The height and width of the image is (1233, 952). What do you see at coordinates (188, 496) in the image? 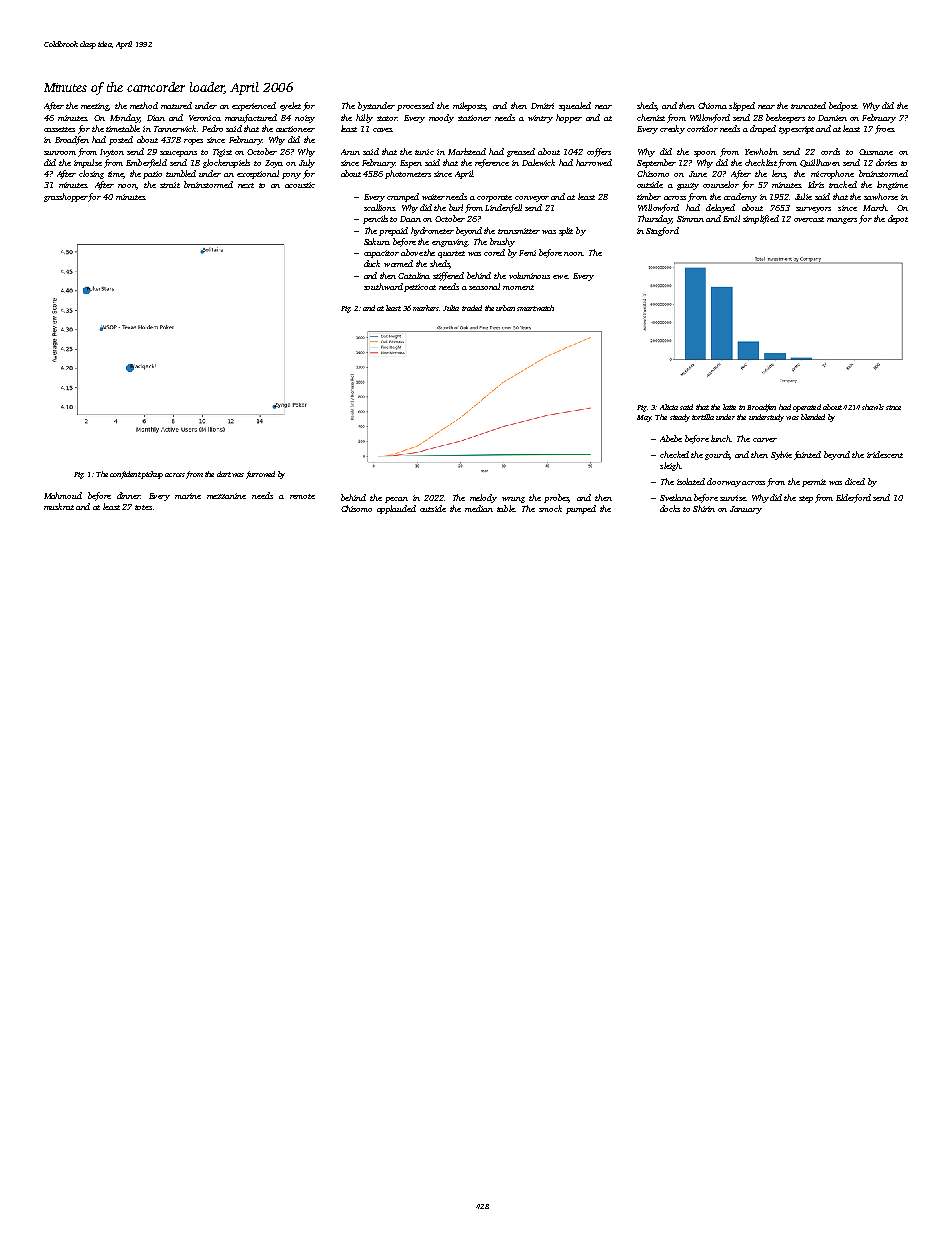
I see `marine` at bounding box center [188, 496].
